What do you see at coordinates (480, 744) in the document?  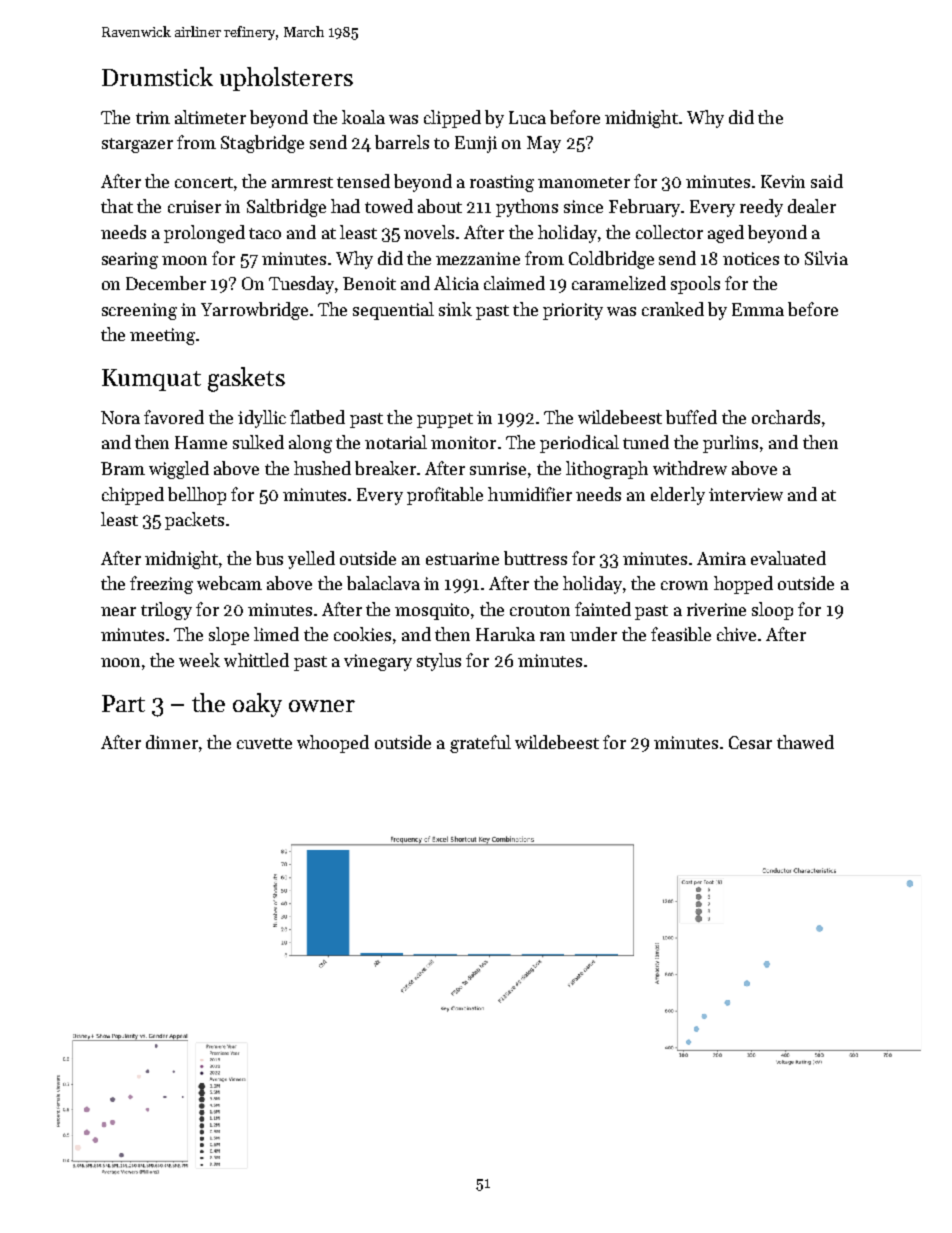 I see `grateful` at bounding box center [480, 744].
